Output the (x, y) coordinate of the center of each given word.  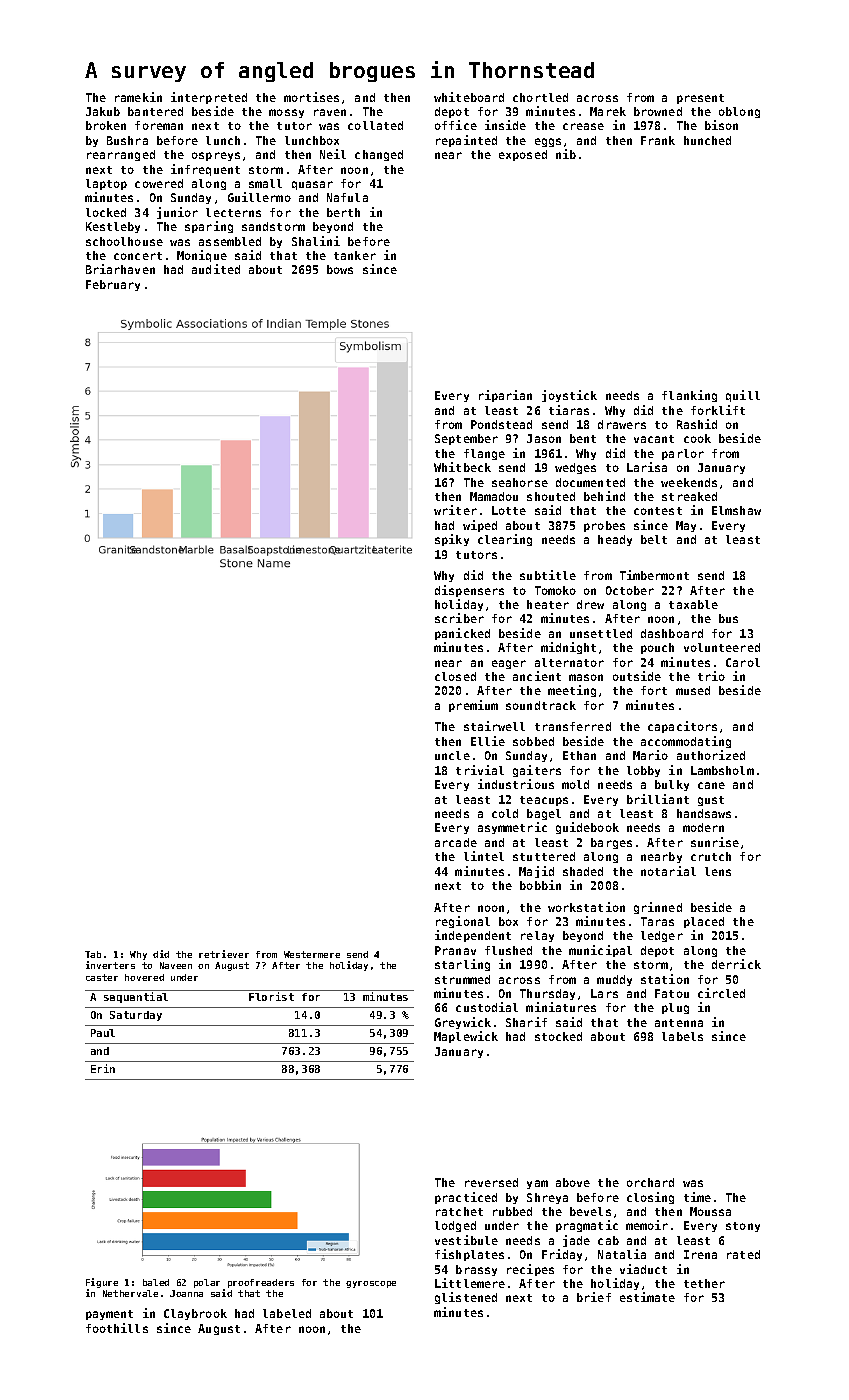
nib (566, 154)
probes (604, 526)
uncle (452, 755)
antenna (679, 1023)
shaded (583, 871)
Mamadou (494, 496)
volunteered (722, 647)
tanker (355, 255)
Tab (93, 954)
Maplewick (466, 1037)
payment (109, 1315)
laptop (106, 184)
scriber (459, 618)
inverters (110, 965)
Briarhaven (120, 269)
